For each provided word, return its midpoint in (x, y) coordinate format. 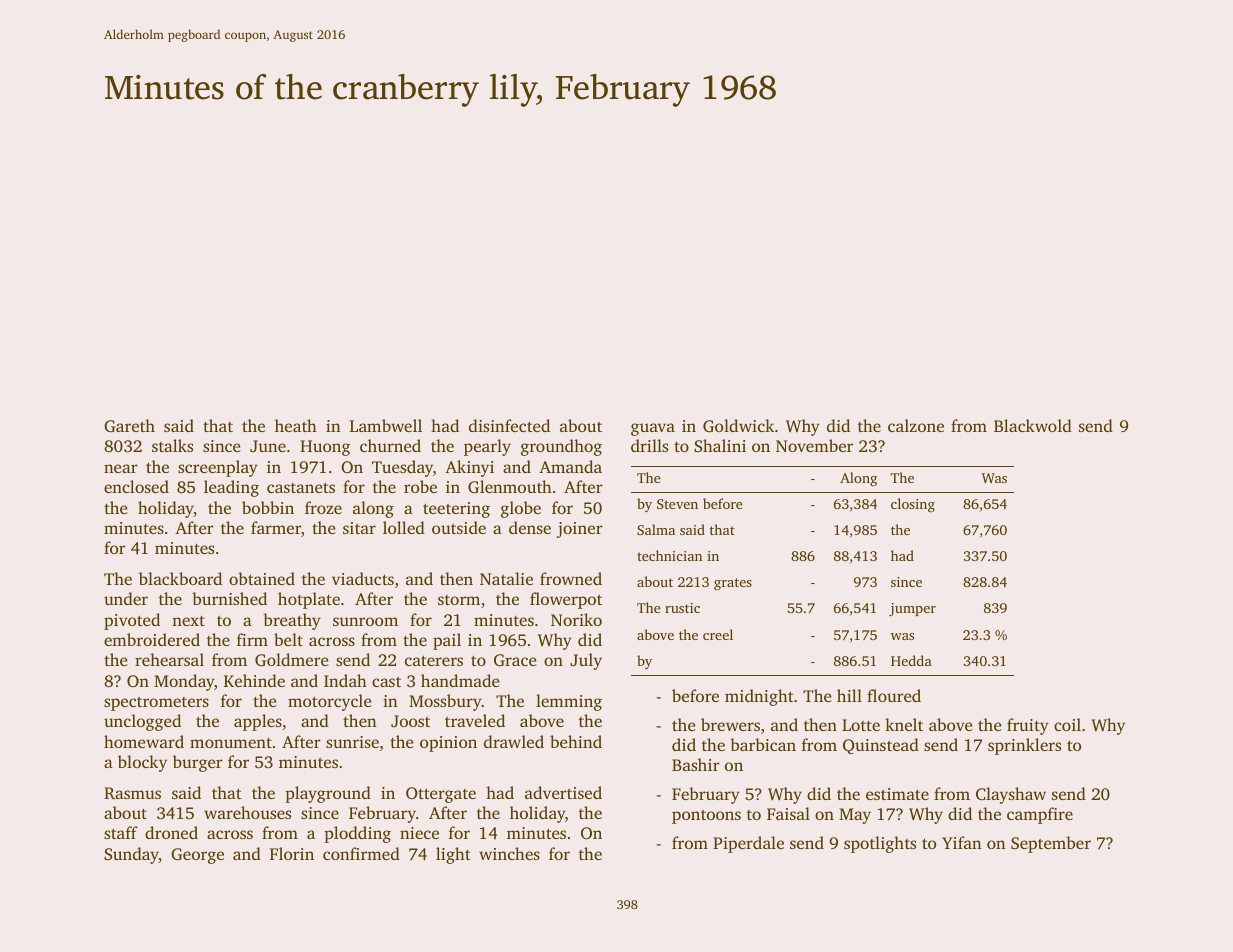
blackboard (180, 578)
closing (913, 505)
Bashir (696, 764)
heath (296, 425)
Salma (656, 529)
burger (198, 763)
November (814, 445)
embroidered (152, 639)
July (586, 661)
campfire (1040, 815)
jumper (912, 609)
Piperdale (748, 844)
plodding (357, 834)
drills (649, 445)
